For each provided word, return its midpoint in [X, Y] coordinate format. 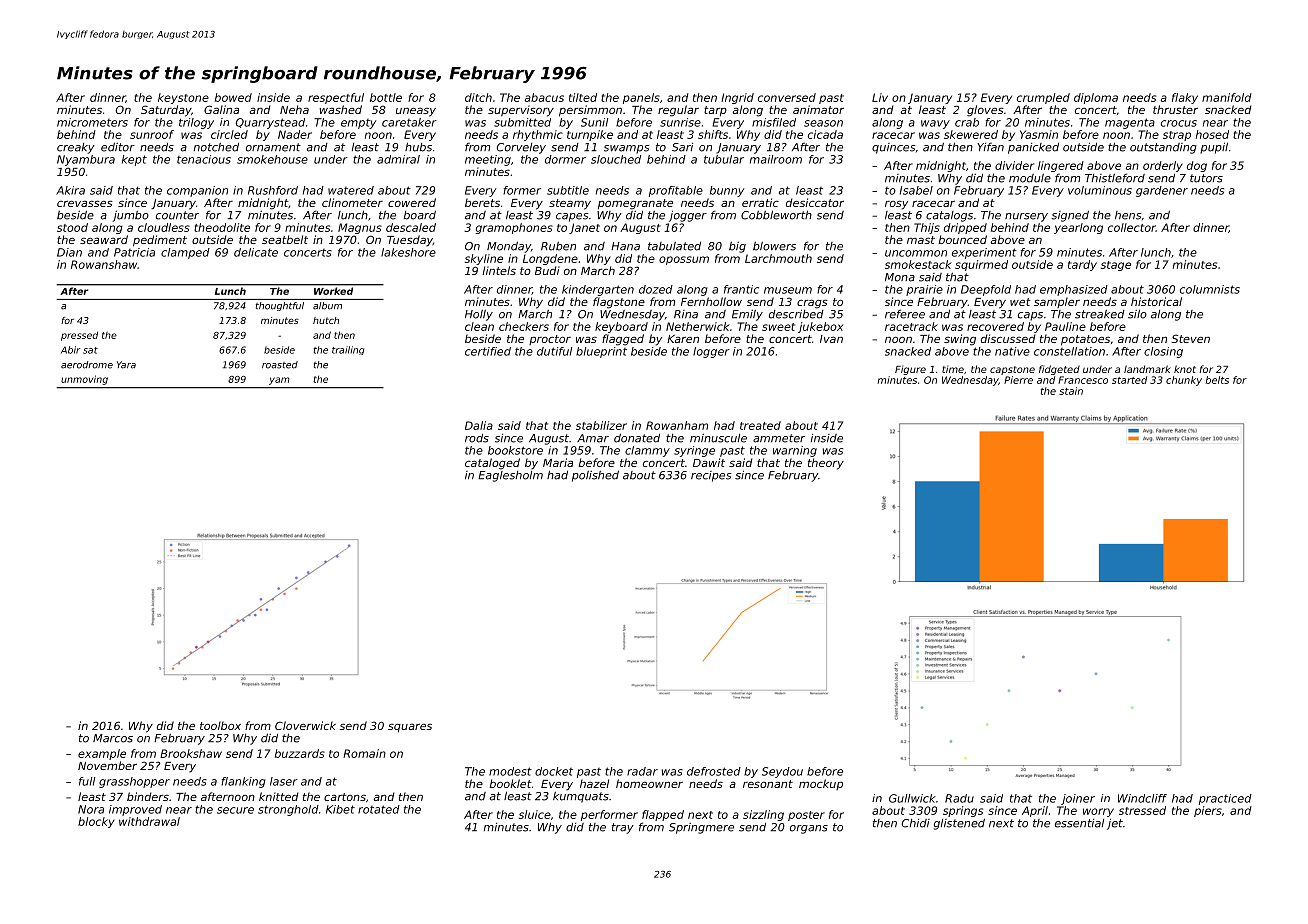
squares [410, 728]
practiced [1225, 799]
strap [1177, 136]
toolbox [220, 725]
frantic [741, 289]
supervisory [521, 111]
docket [554, 771]
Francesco [1083, 380]
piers [1208, 811]
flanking [243, 782]
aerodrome [87, 365]
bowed [233, 97]
